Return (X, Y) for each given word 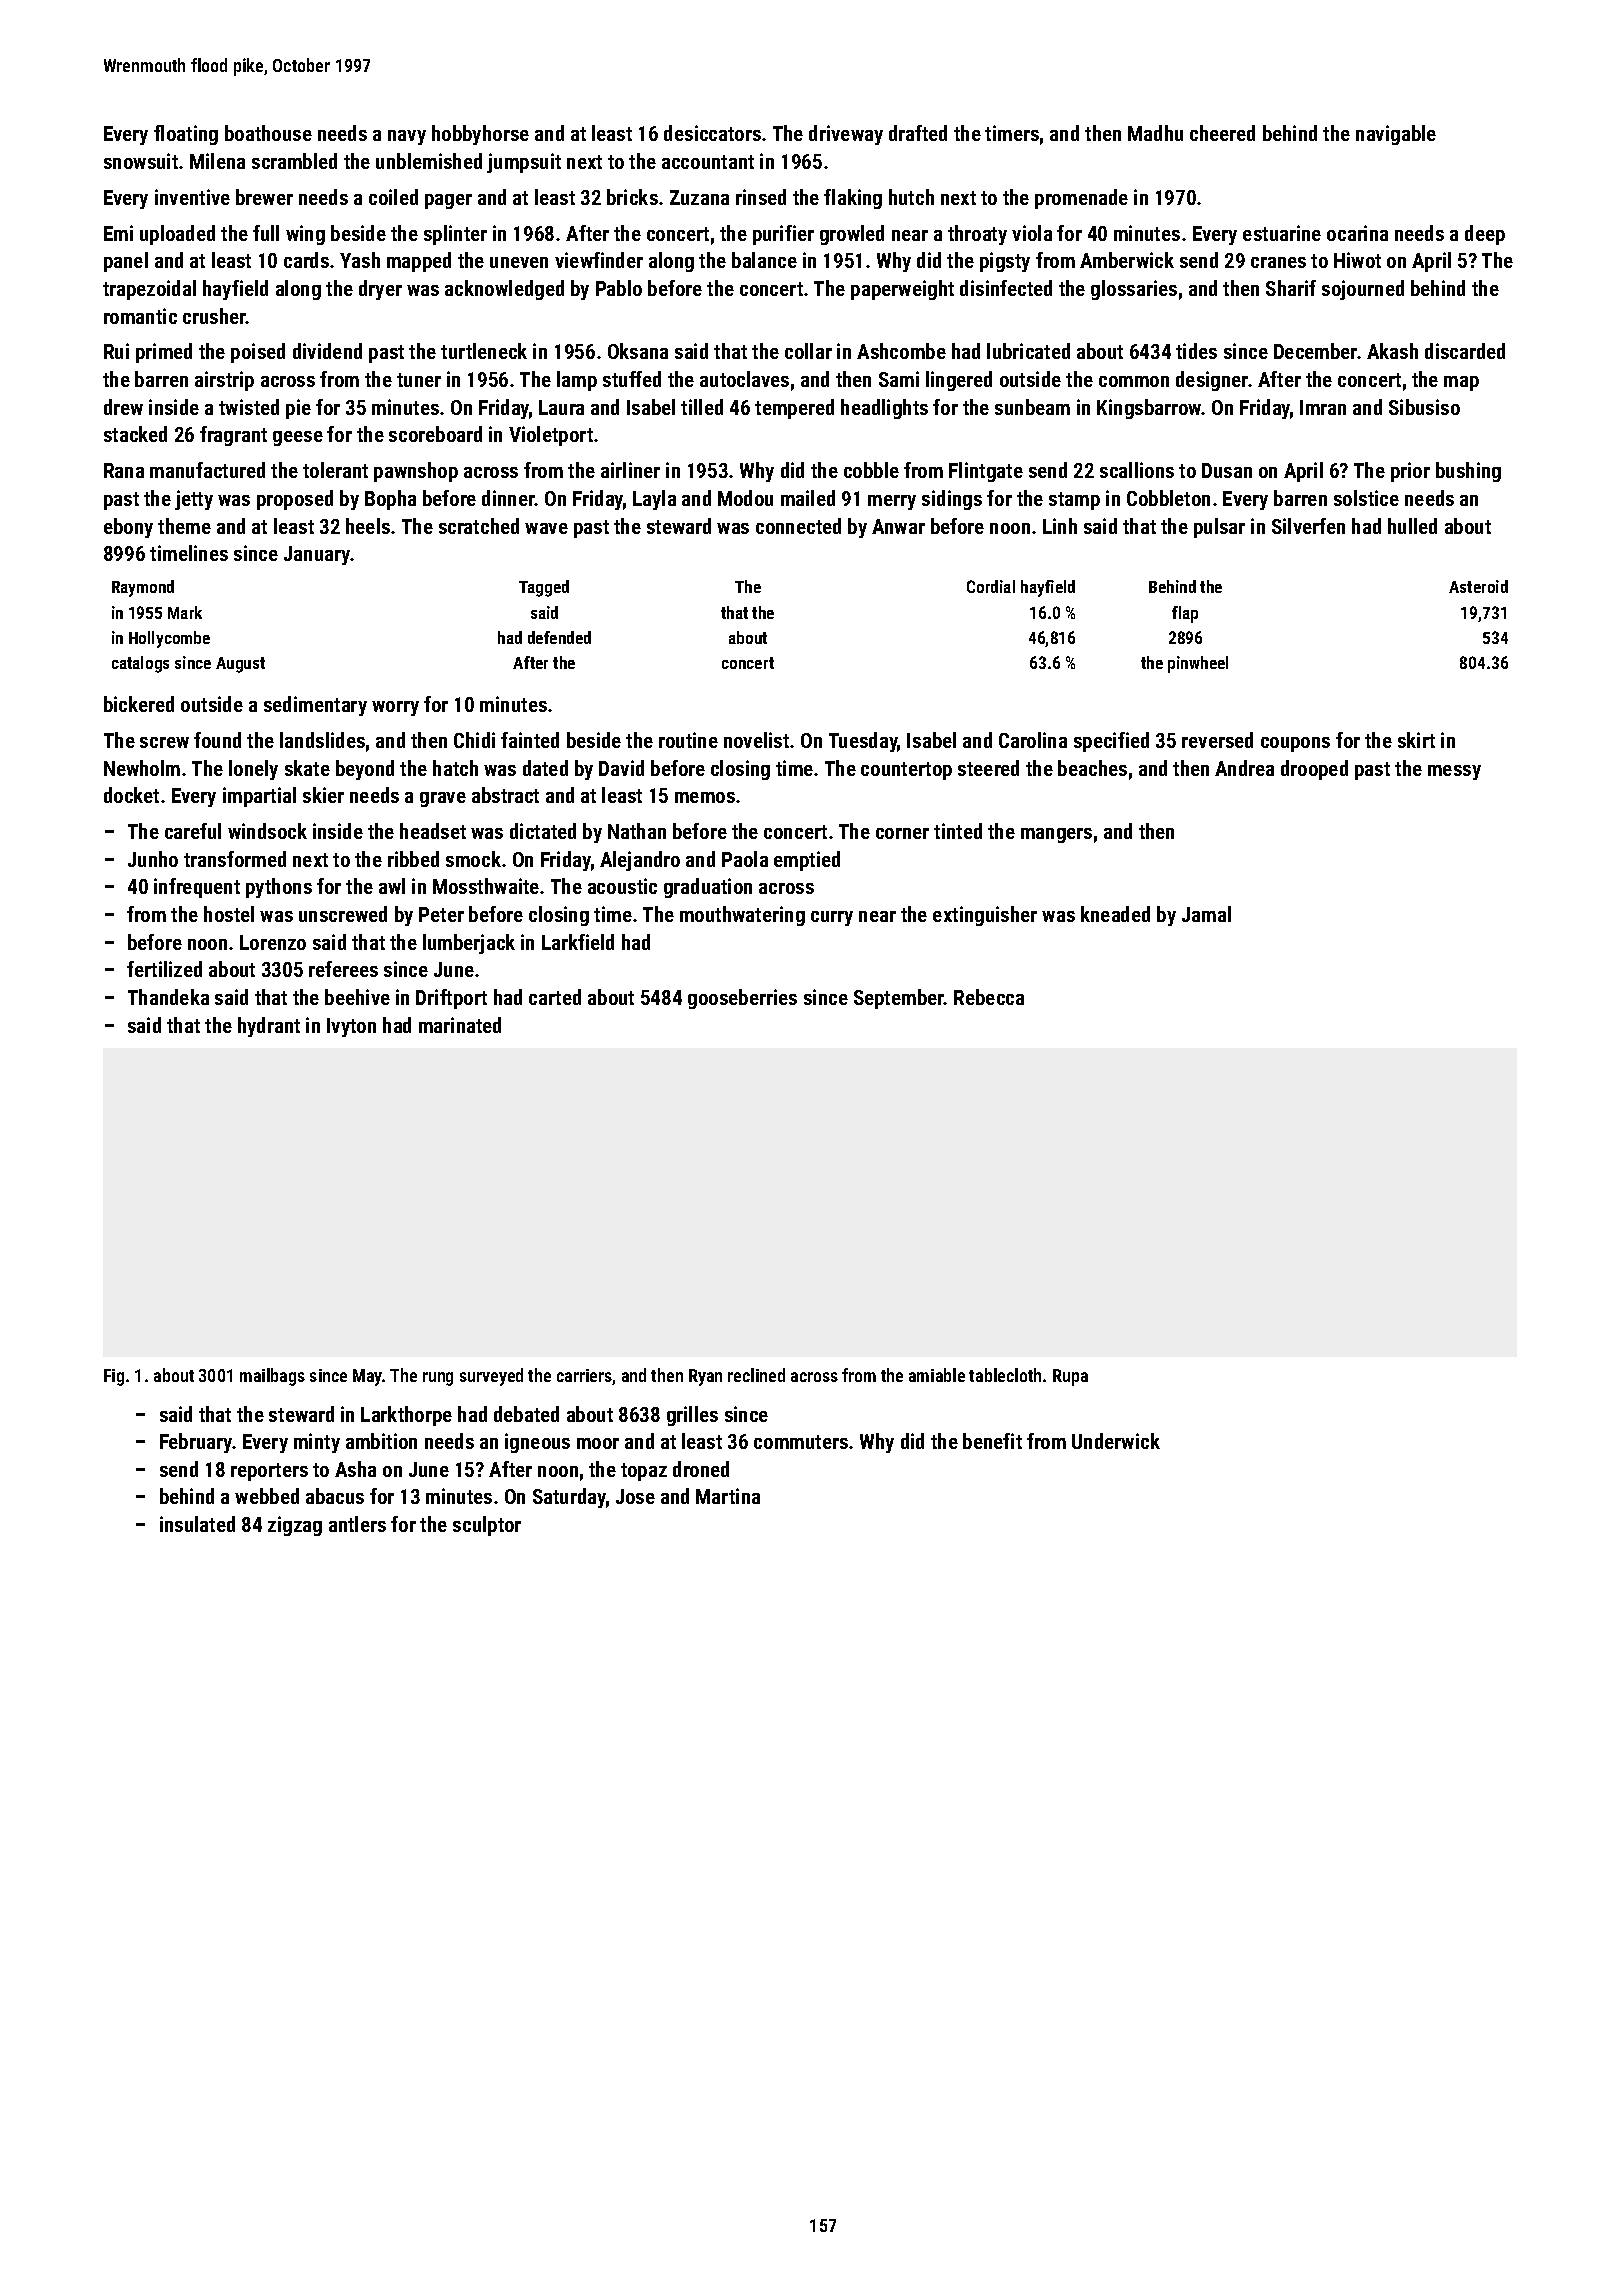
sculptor (487, 1526)
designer (1212, 381)
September (899, 999)
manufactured (207, 470)
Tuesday (863, 742)
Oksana (638, 351)
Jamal (1206, 914)
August (240, 665)
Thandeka (168, 997)
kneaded (1115, 914)
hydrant (269, 1027)
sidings (952, 500)
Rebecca (989, 997)
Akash (1392, 351)
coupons (1295, 744)
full (266, 233)
